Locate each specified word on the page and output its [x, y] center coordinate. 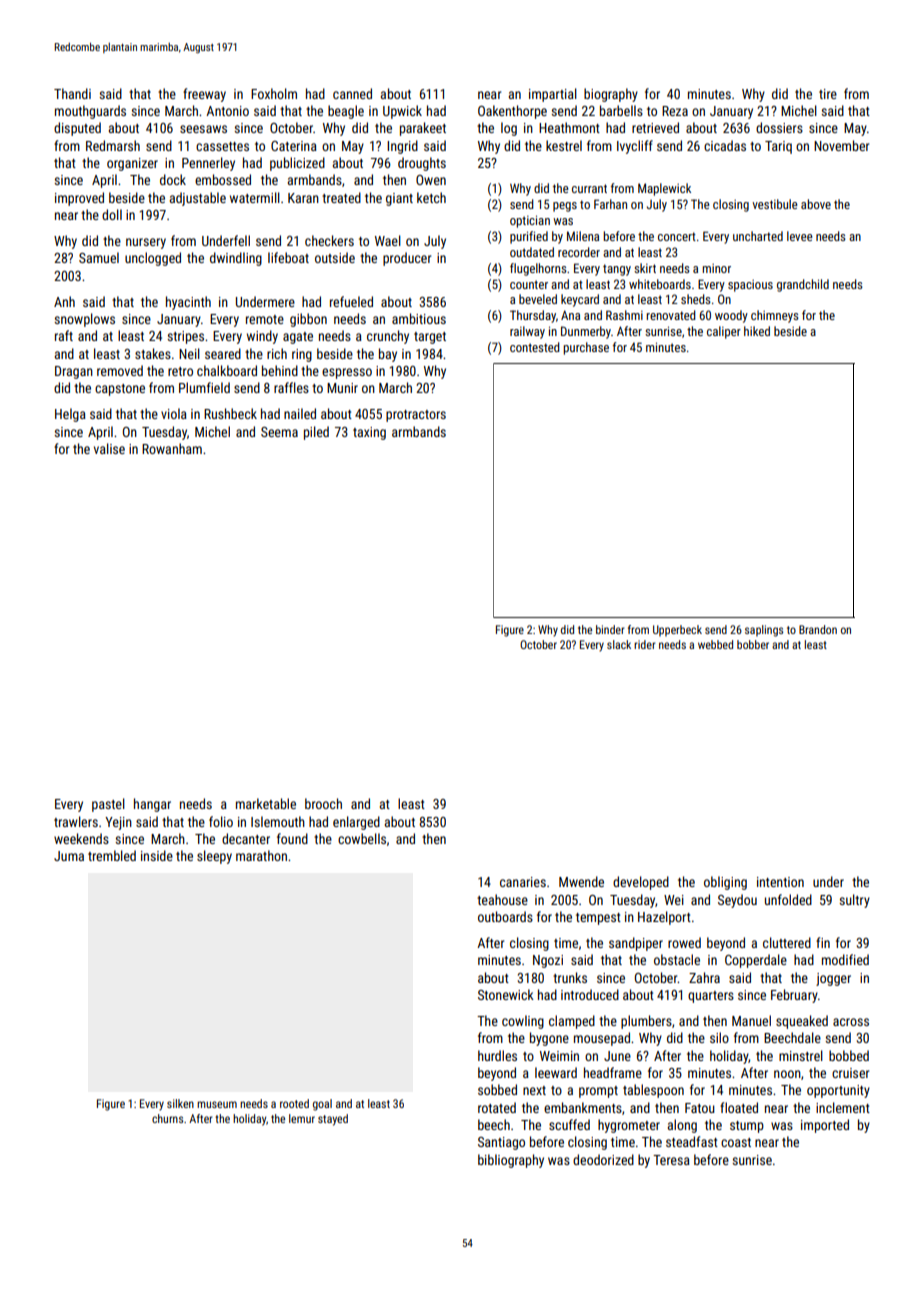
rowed [684, 942]
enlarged [356, 823]
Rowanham [172, 448]
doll [112, 214]
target [430, 338]
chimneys [775, 316]
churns [167, 1118]
